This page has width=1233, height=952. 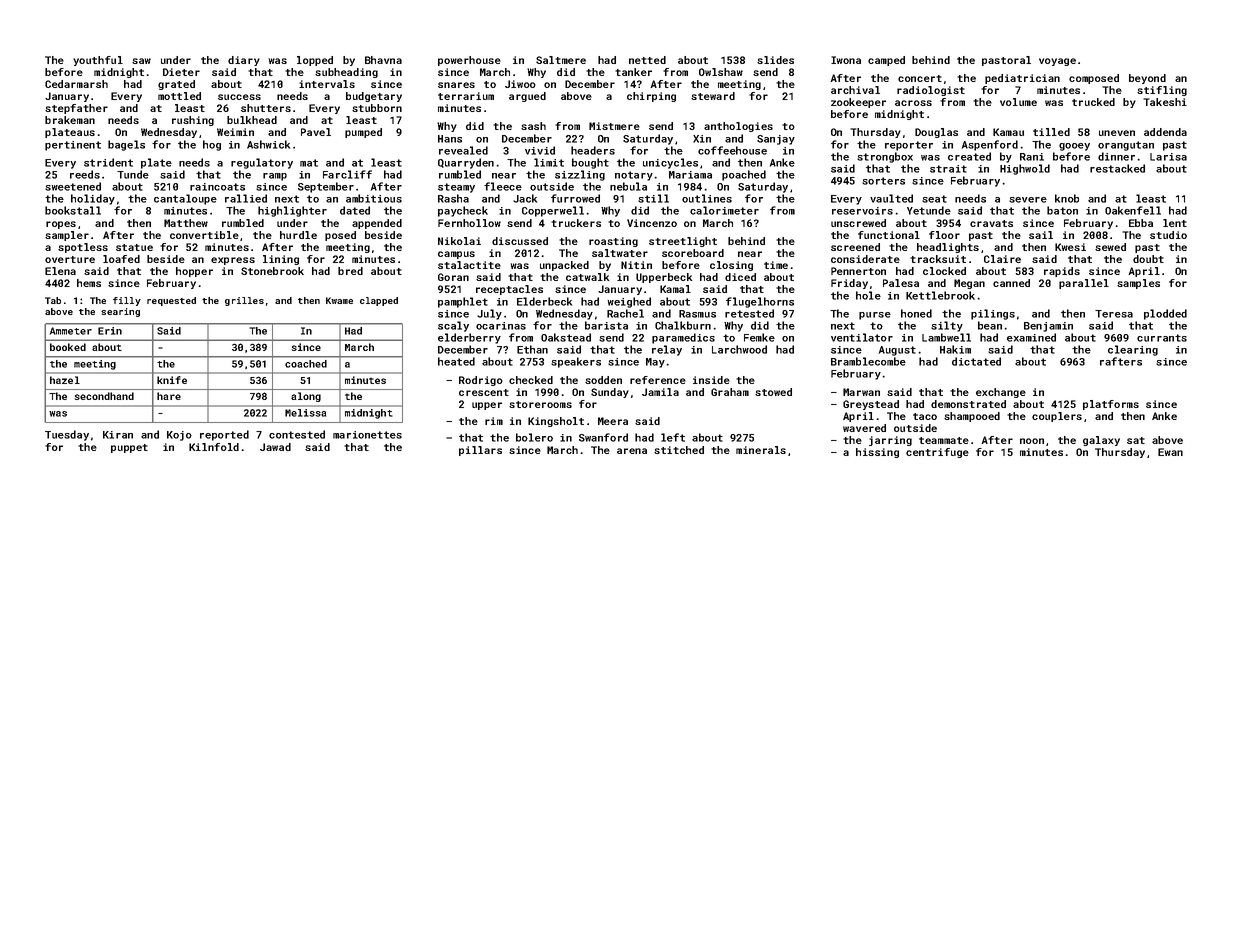 What do you see at coordinates (193, 121) in the page?
I see `rushing` at bounding box center [193, 121].
